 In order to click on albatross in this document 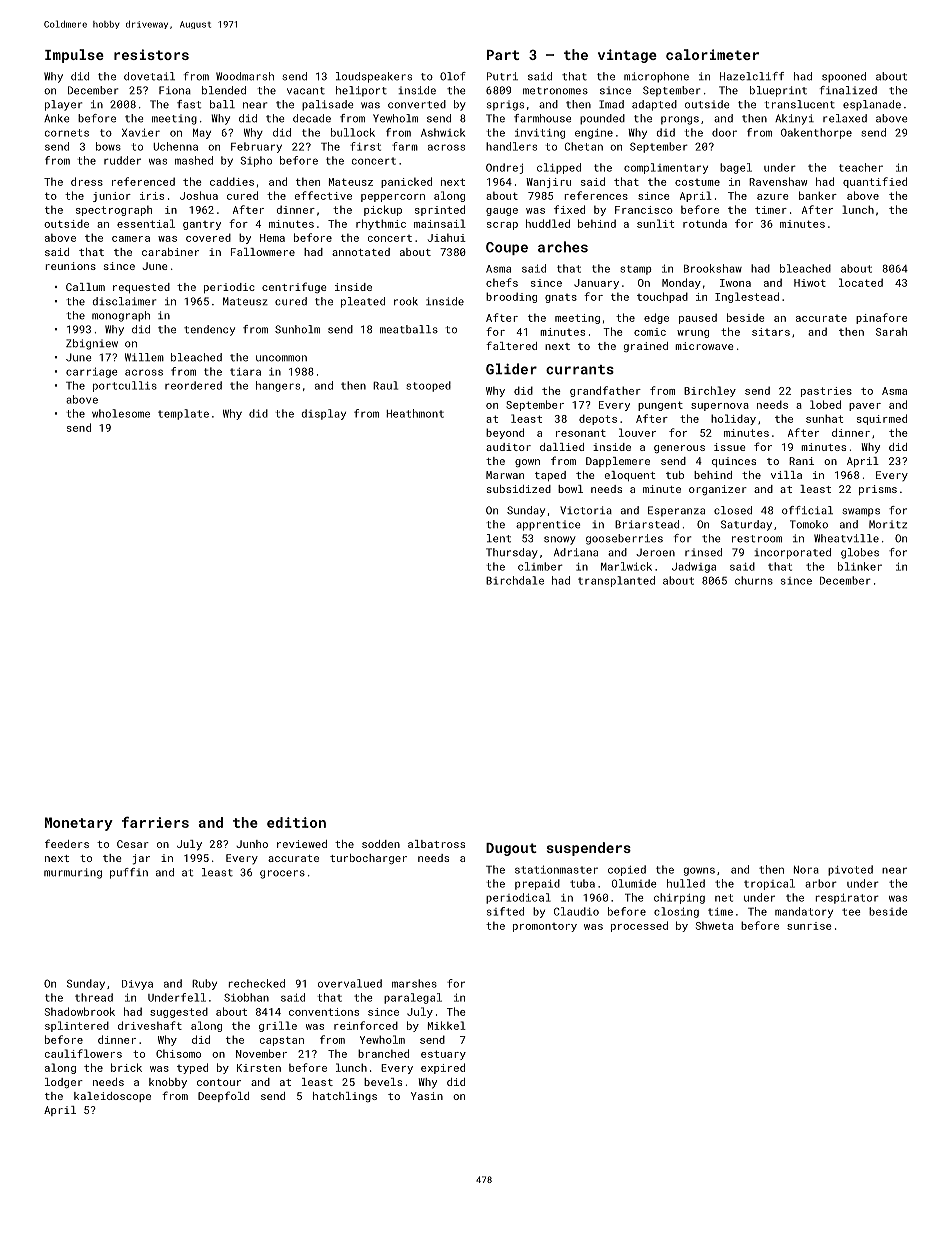, I will do `click(436, 844)`.
